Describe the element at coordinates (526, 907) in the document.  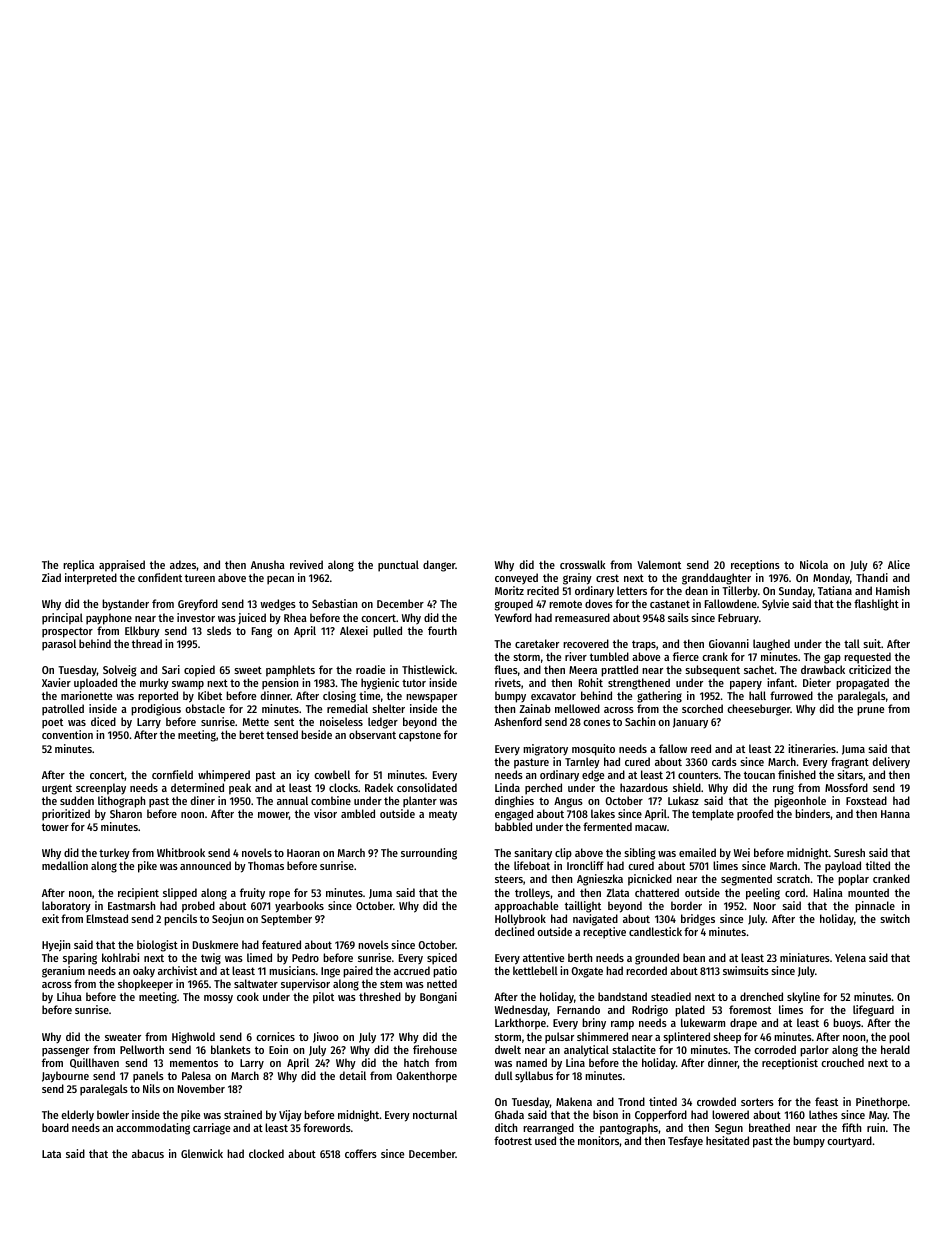
I see `approachable` at that location.
